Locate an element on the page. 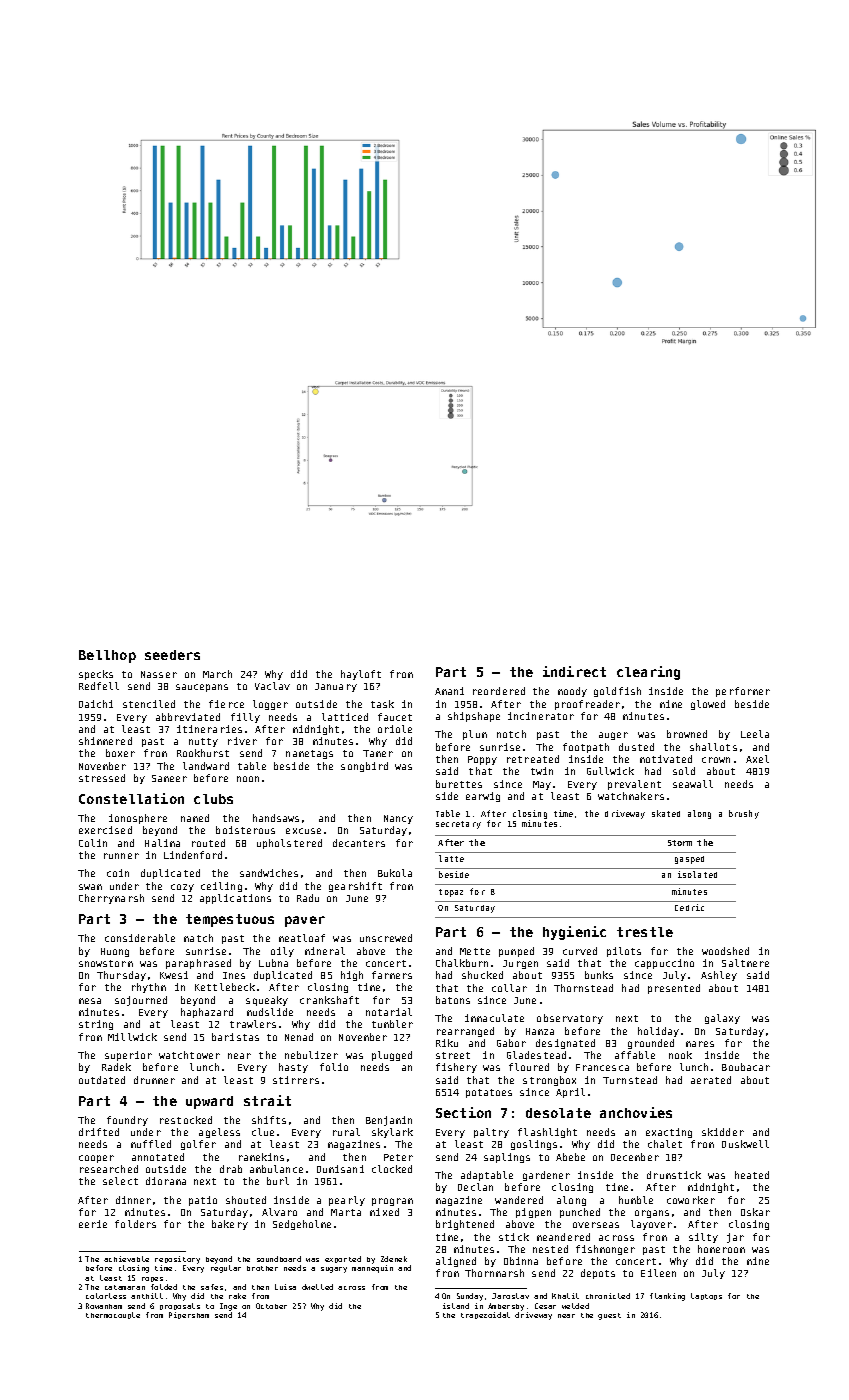  hayloft is located at coordinates (361, 675).
